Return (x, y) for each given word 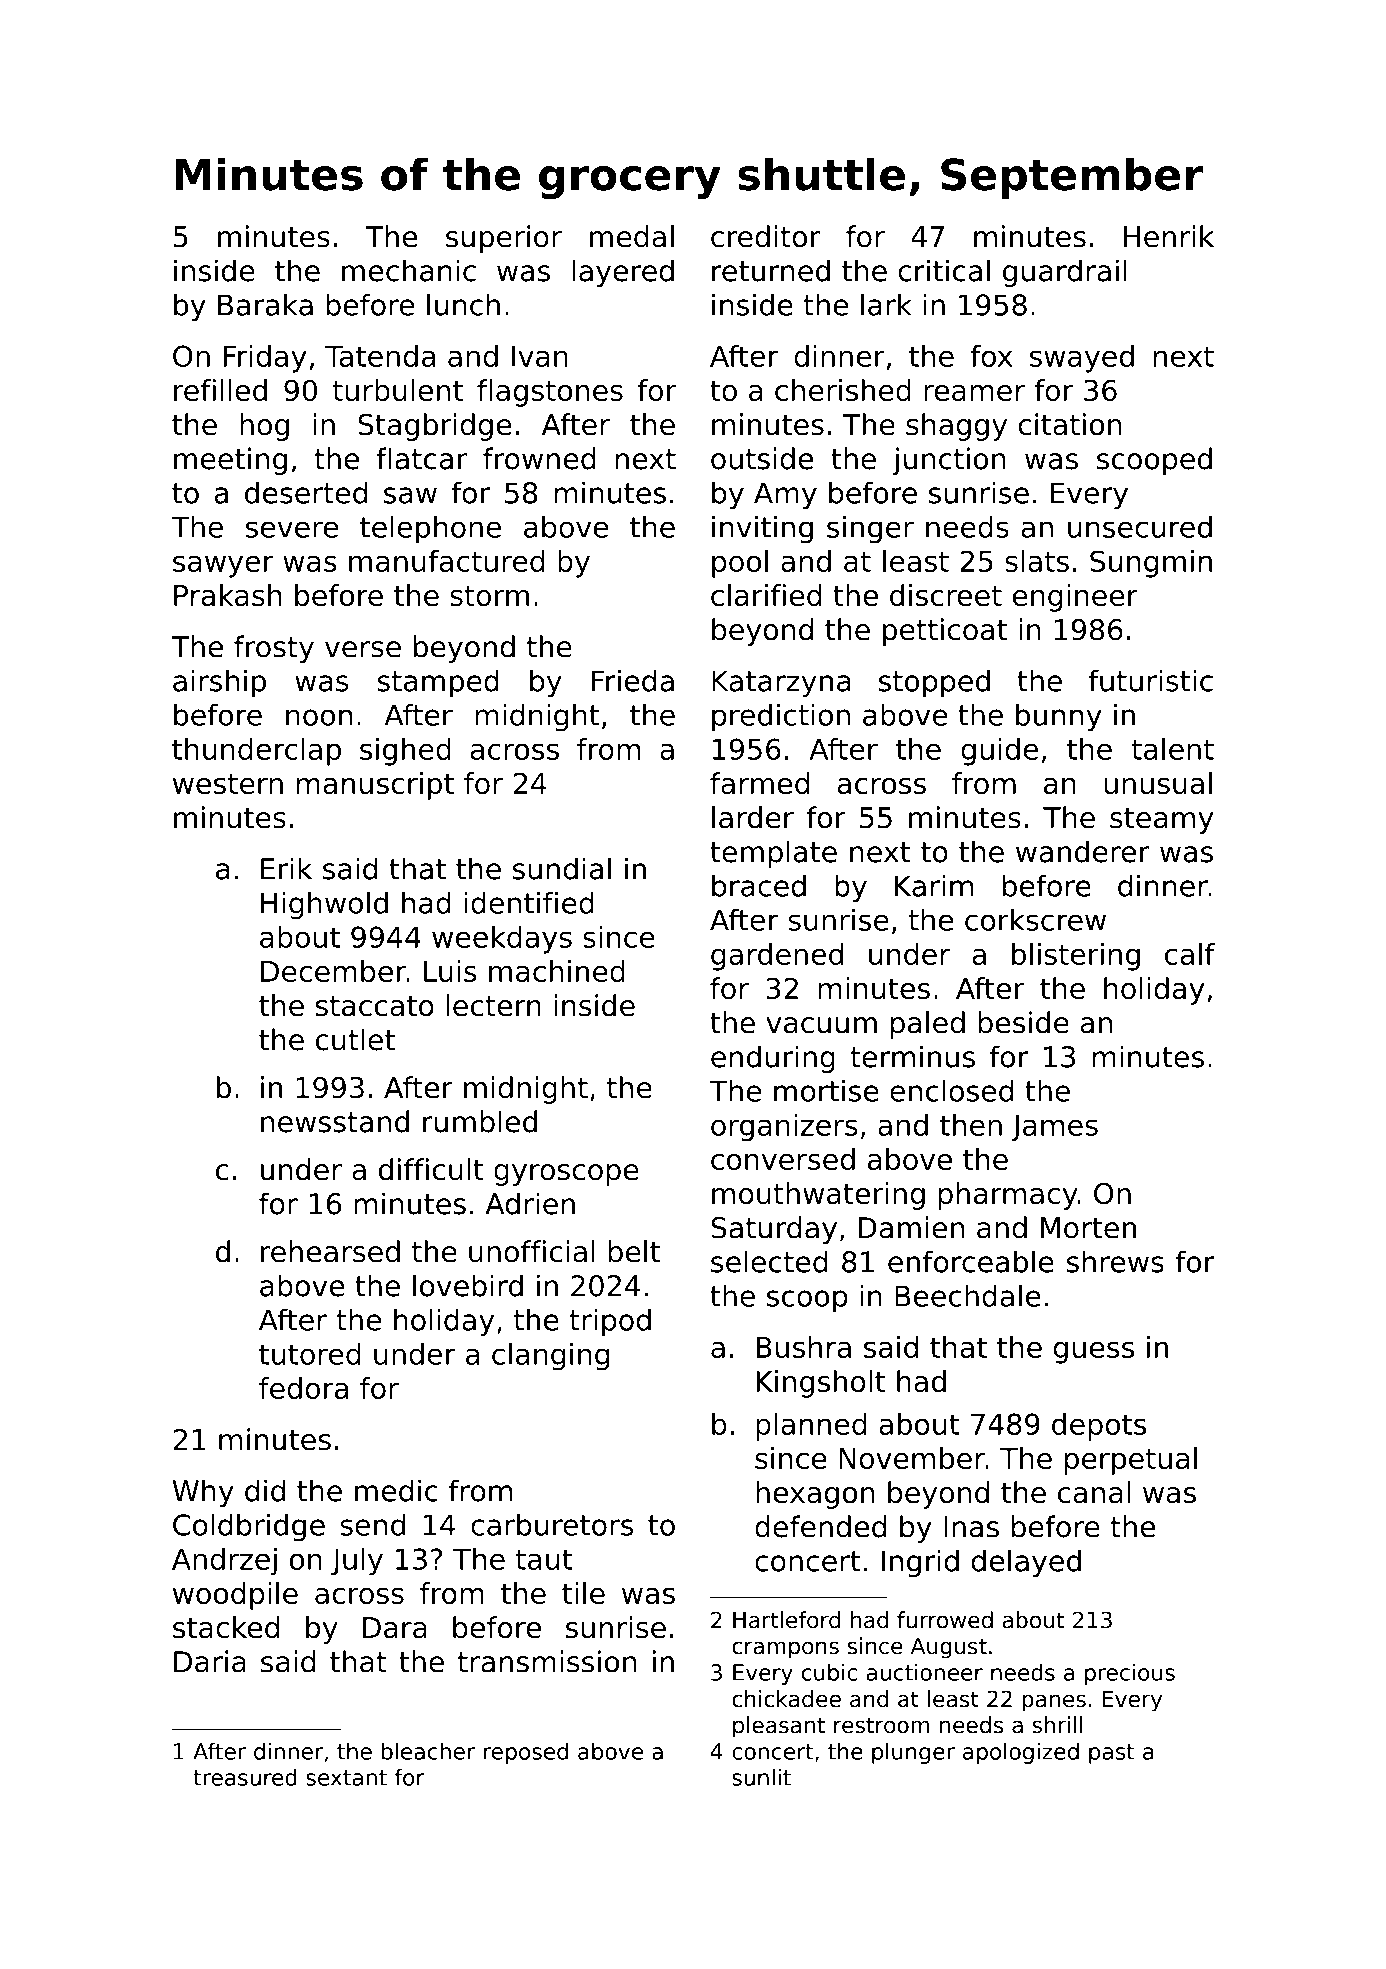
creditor (765, 236)
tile (583, 1593)
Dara (395, 1628)
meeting (230, 461)
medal (632, 236)
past (1111, 1754)
